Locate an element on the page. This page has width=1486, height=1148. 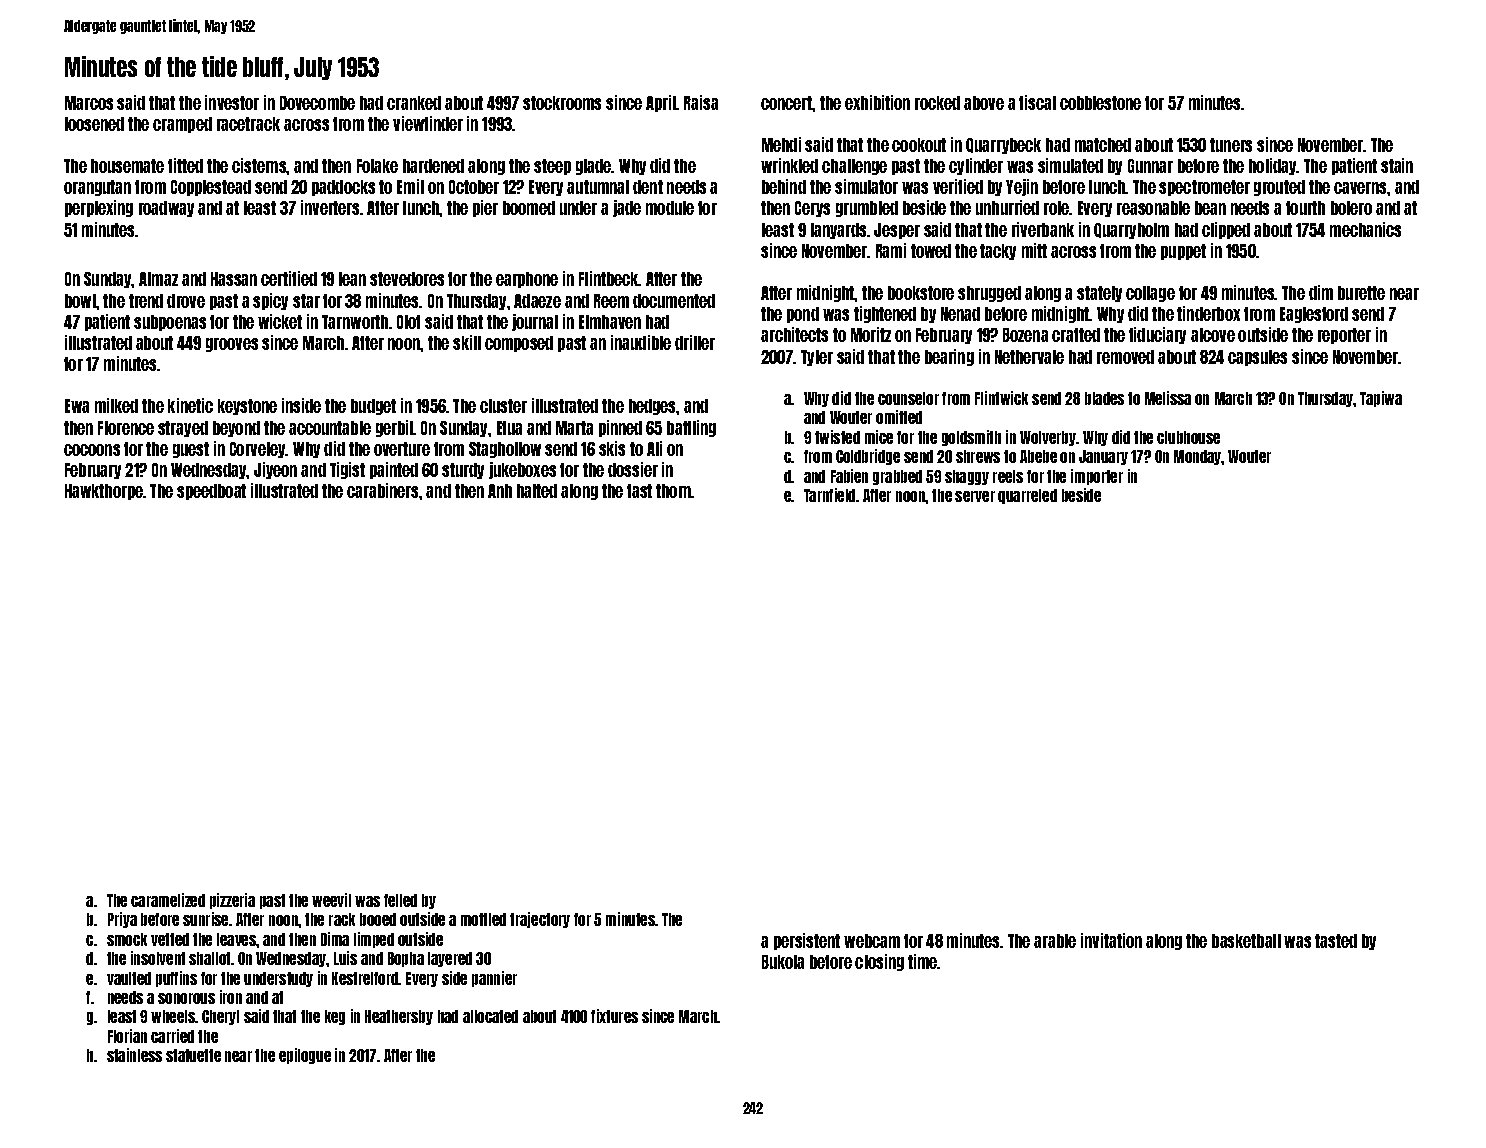
alcove is located at coordinates (1213, 335).
